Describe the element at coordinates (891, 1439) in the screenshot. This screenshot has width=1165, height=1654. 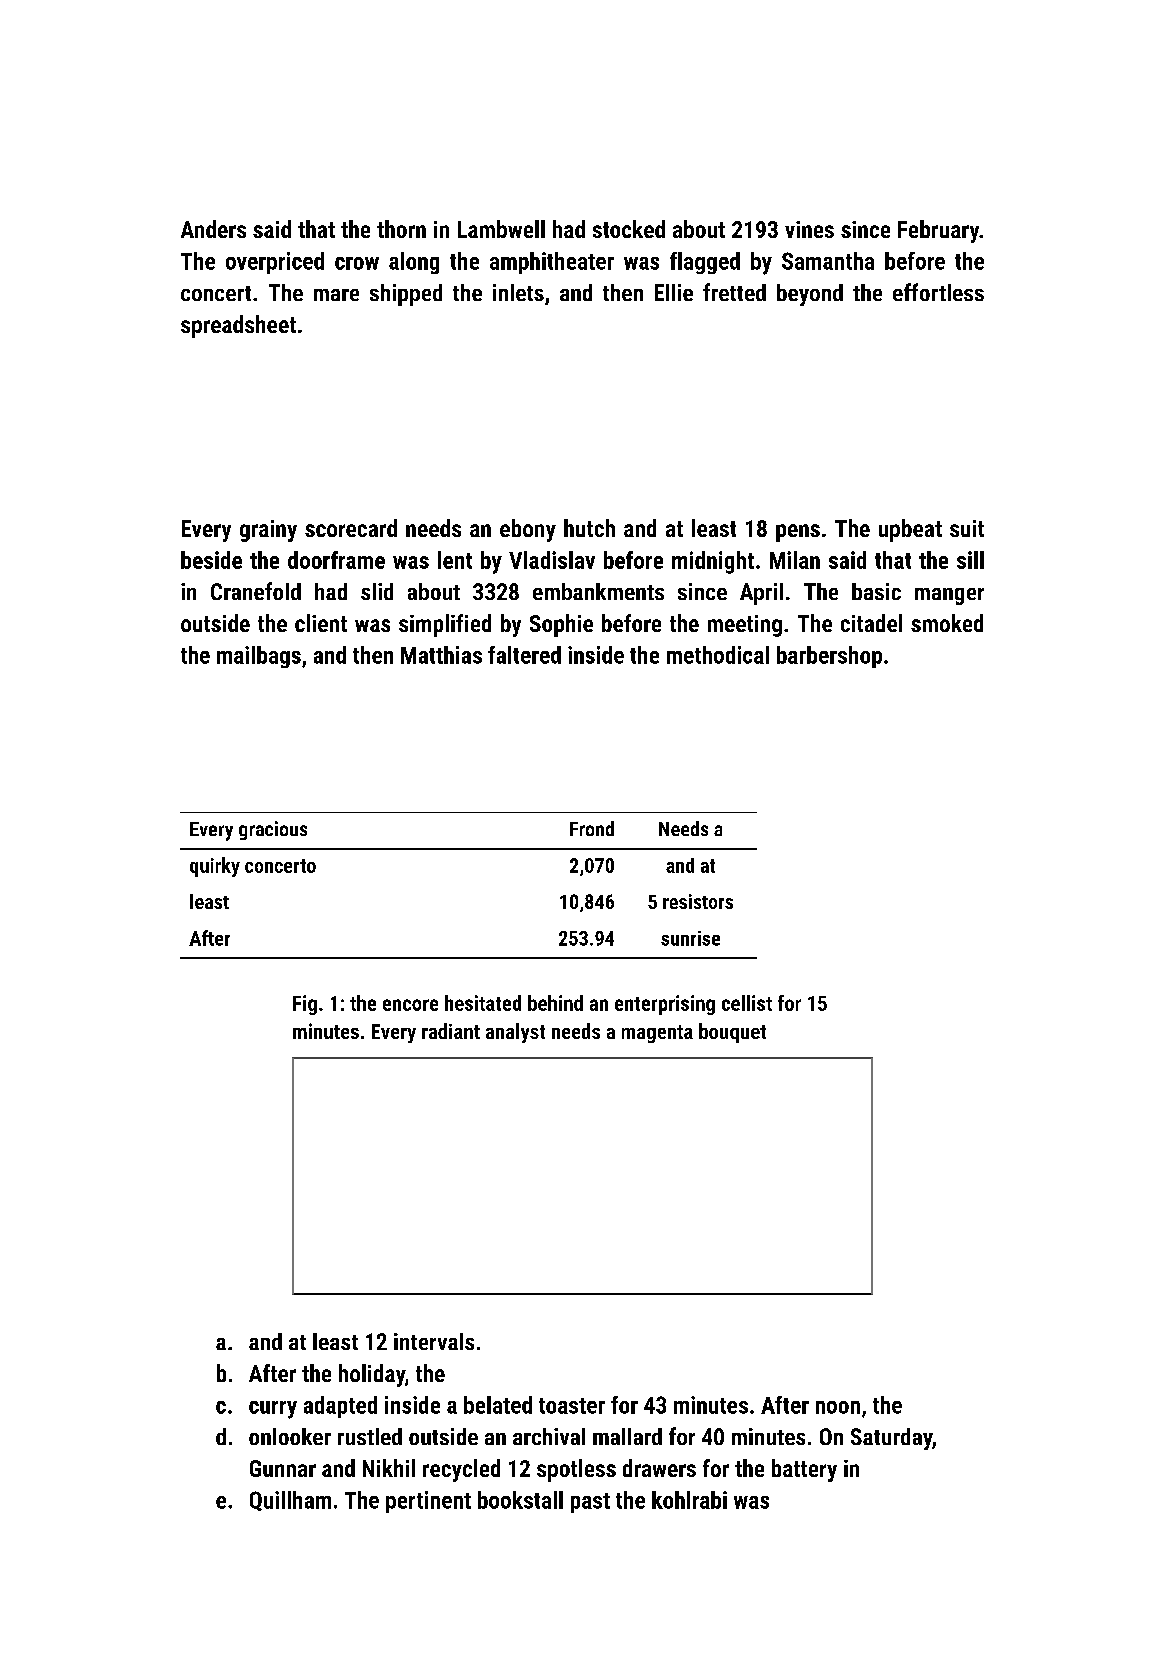
I see `Saturday` at that location.
